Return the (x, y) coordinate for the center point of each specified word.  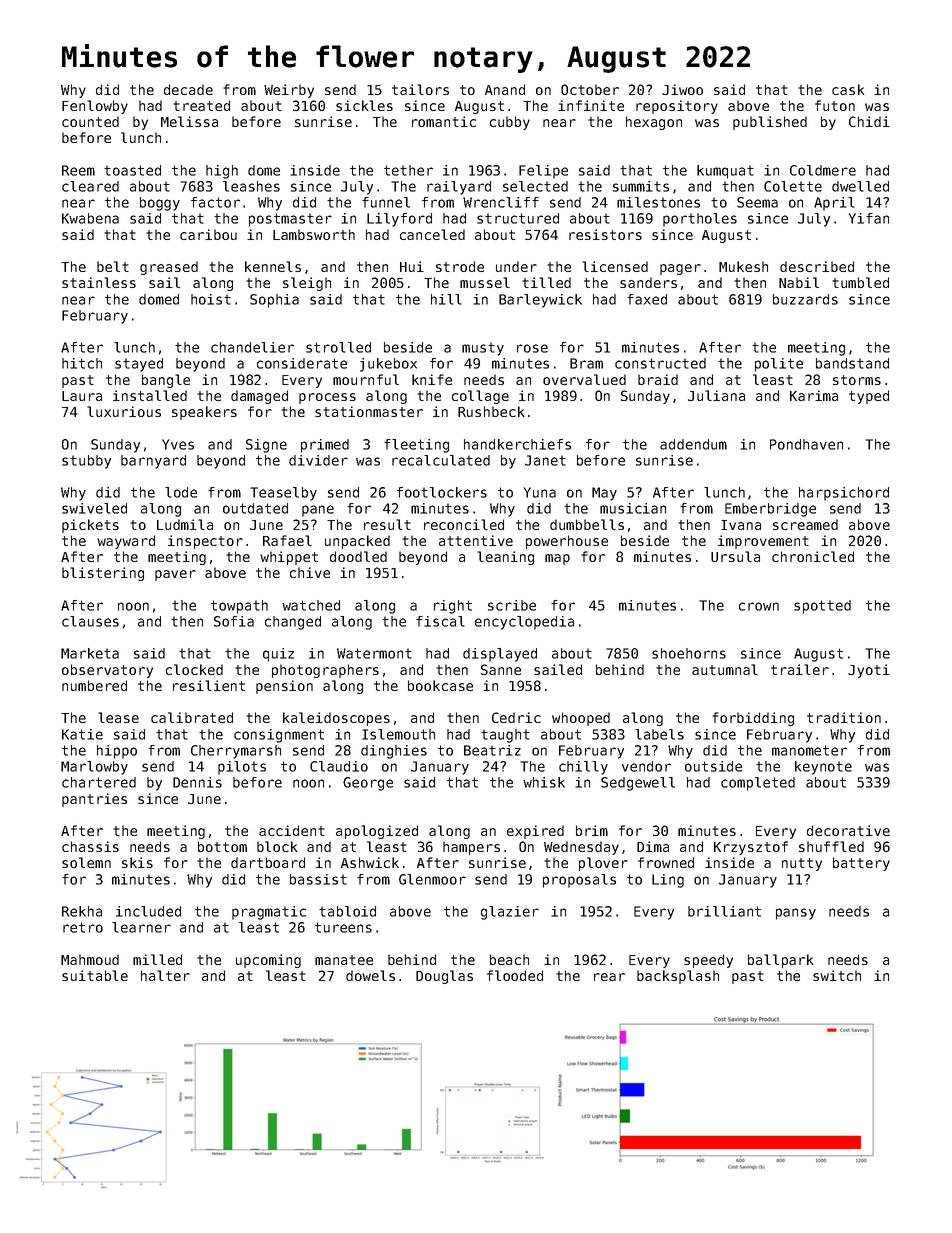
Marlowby (94, 768)
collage (480, 397)
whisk (544, 782)
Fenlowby (95, 107)
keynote (823, 768)
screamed (805, 524)
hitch (82, 363)
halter (165, 975)
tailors (420, 89)
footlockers (442, 492)
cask (848, 89)
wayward (126, 542)
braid (658, 379)
